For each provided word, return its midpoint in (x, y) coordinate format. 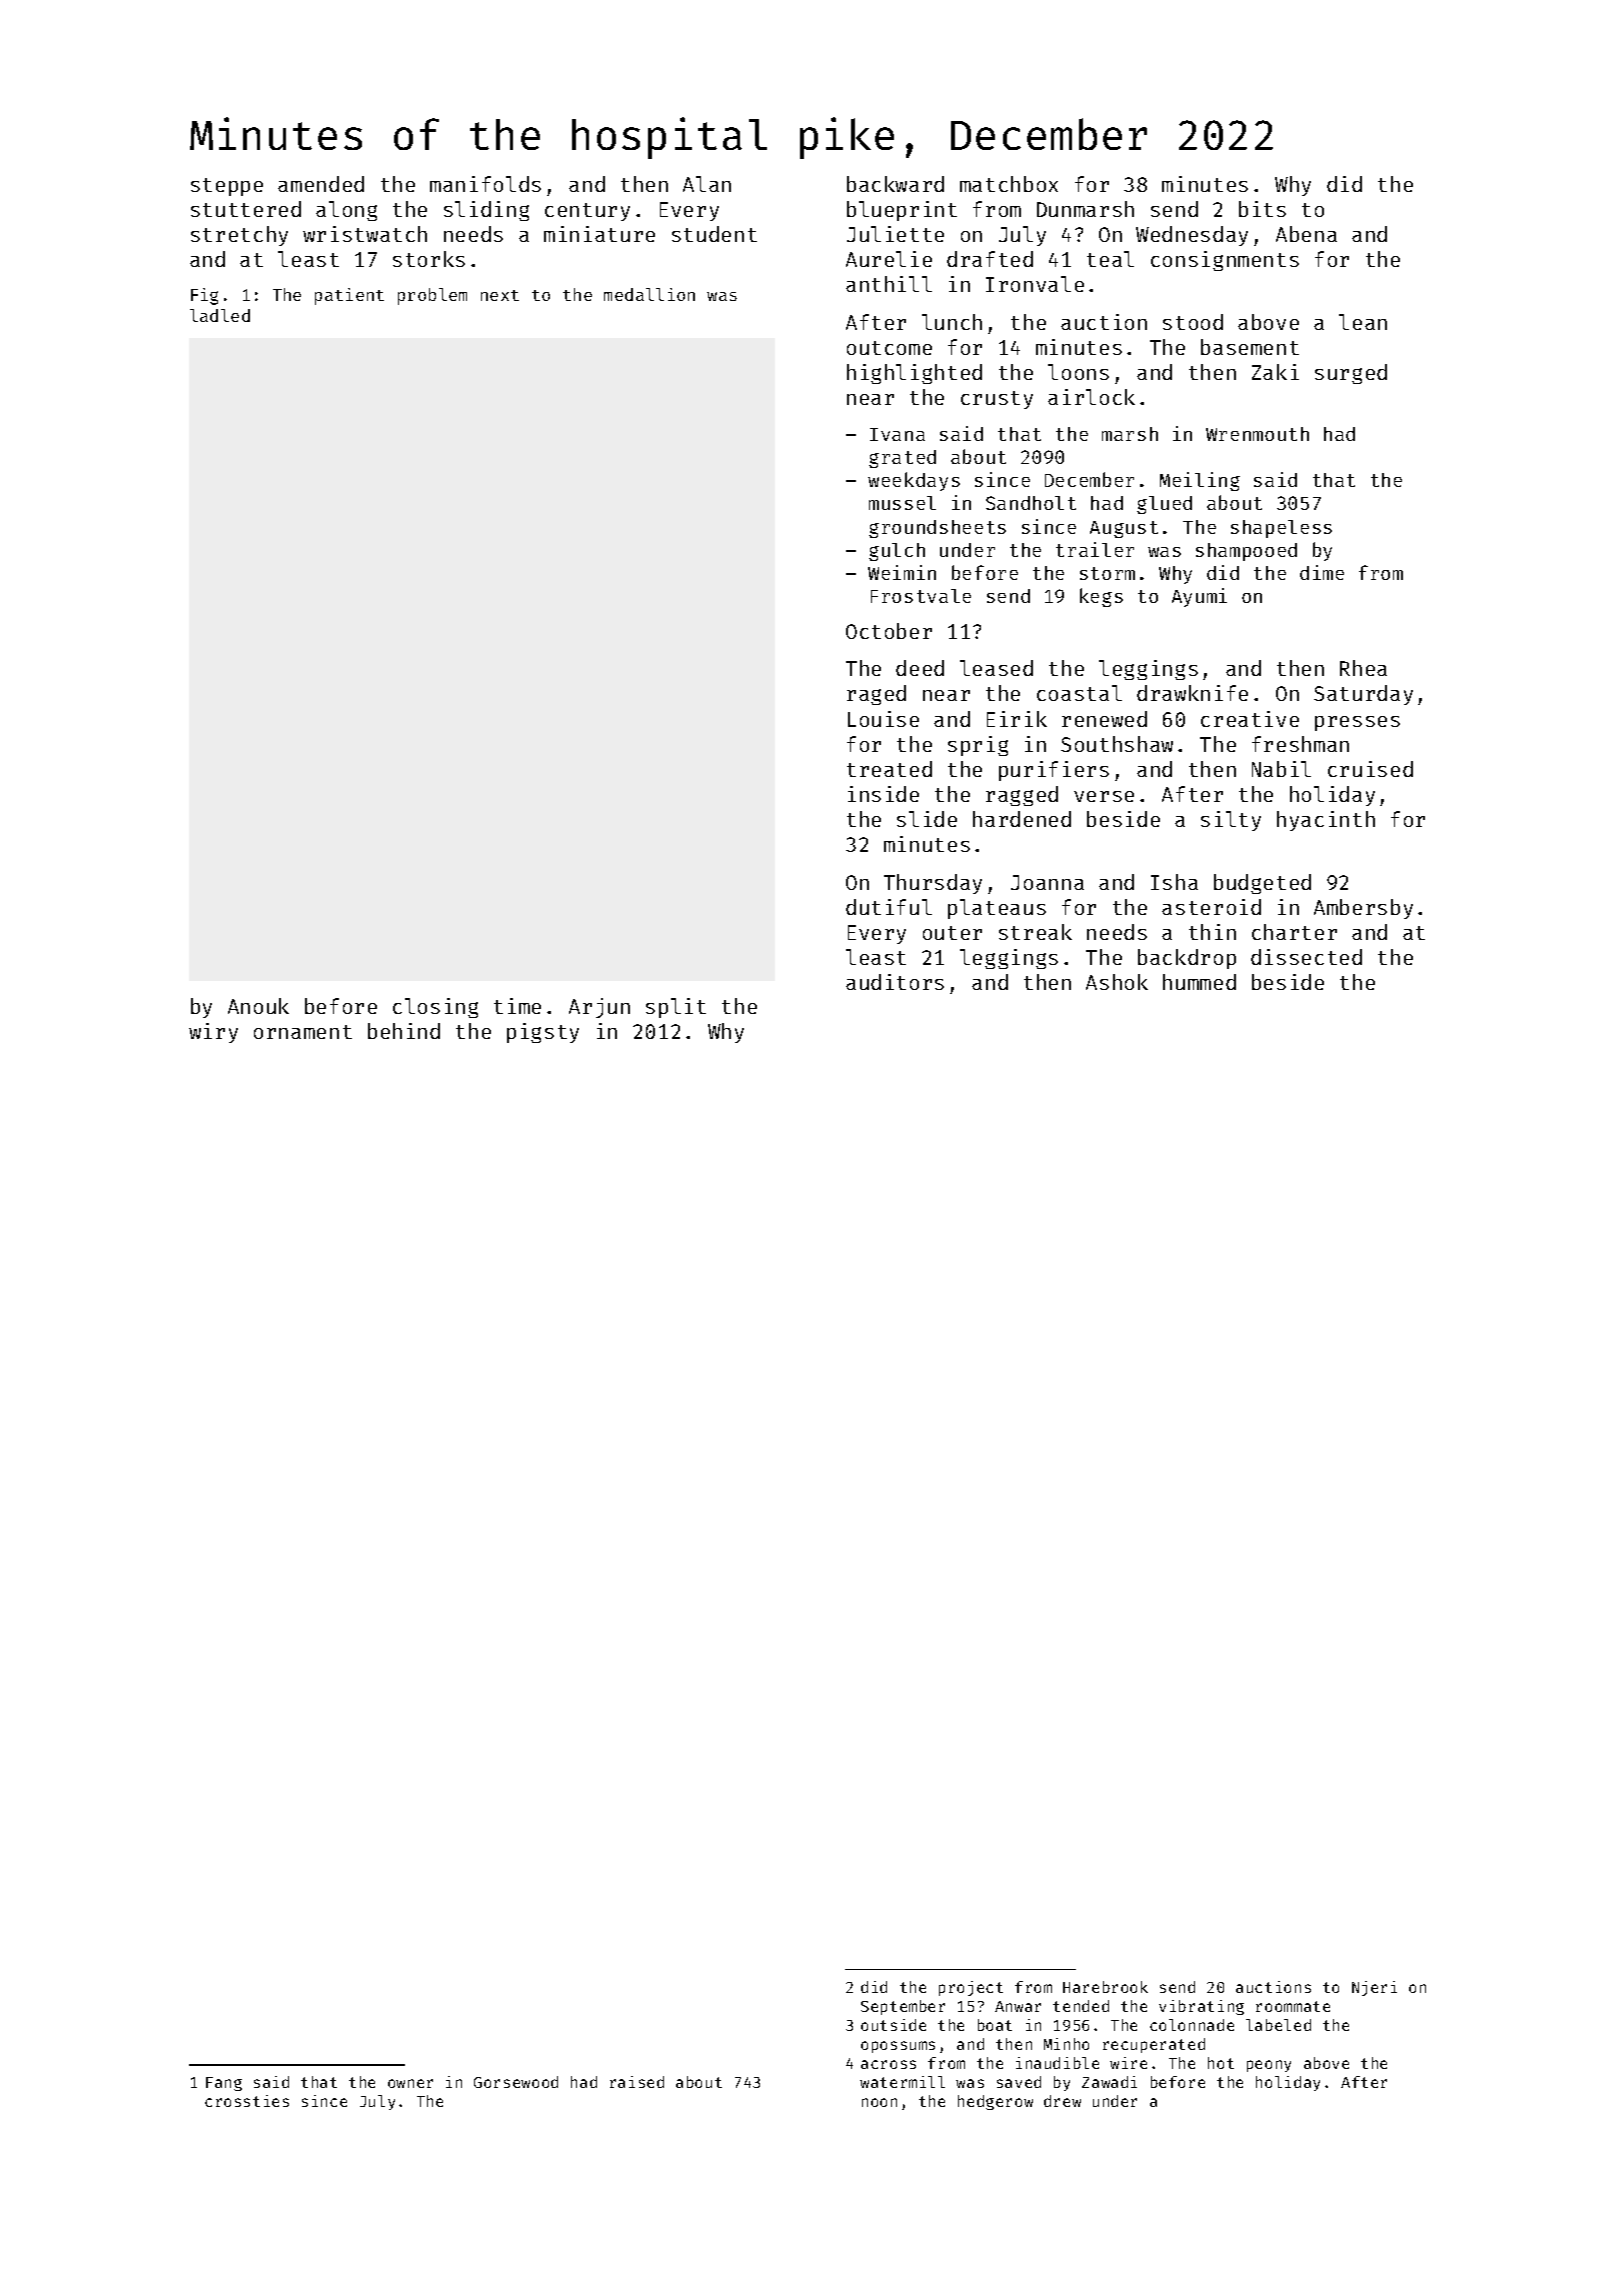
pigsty (543, 1033)
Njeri (1374, 1988)
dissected (1306, 957)
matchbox (1009, 184)
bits (1262, 209)
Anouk (258, 1006)
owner (410, 2083)
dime (1322, 572)
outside (893, 2025)
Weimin (902, 572)
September (903, 2007)
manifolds (485, 184)
